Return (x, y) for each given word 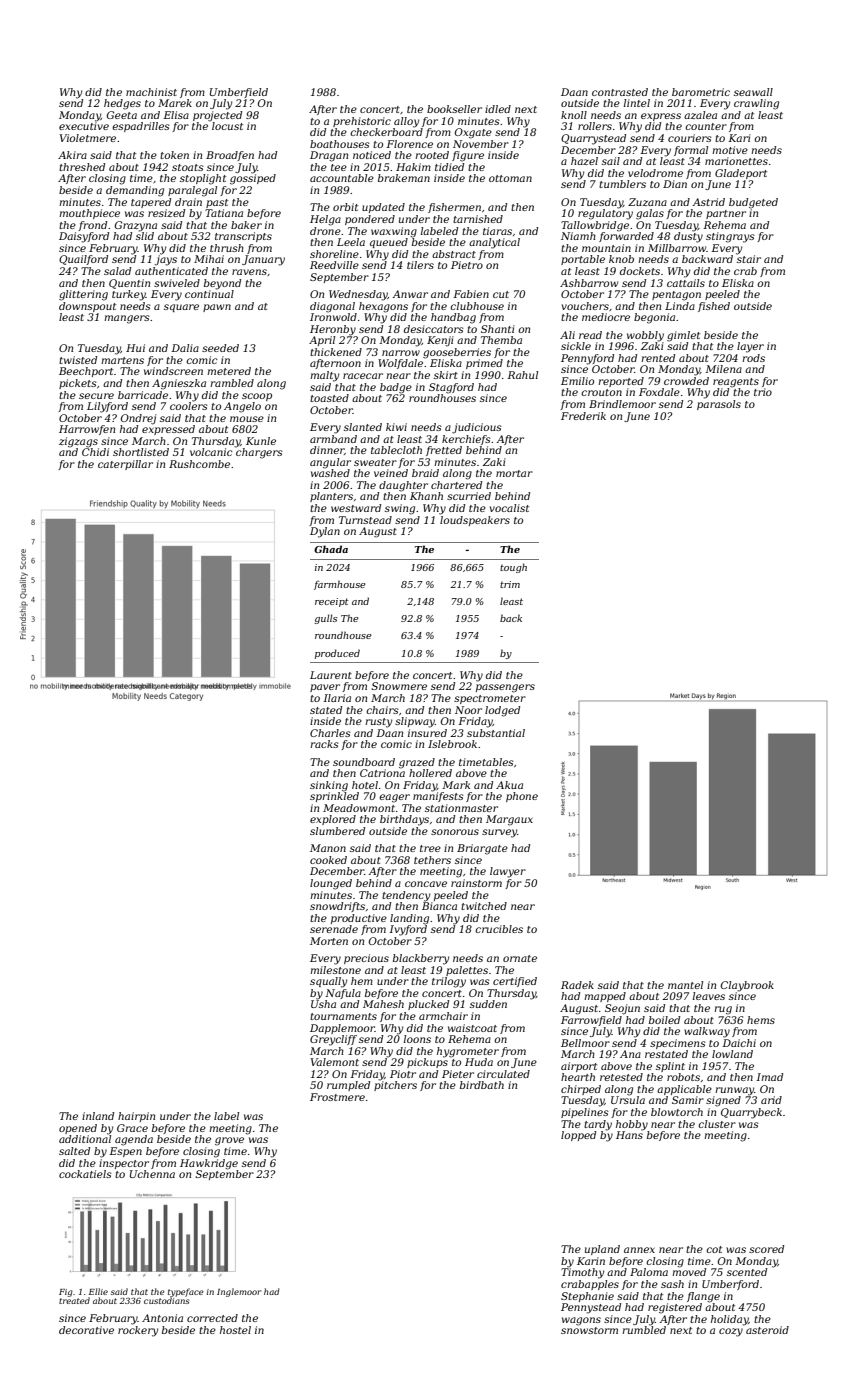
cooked (328, 860)
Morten (329, 941)
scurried (469, 496)
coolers (189, 406)
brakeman (404, 178)
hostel (235, 1330)
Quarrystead (593, 139)
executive (84, 126)
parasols (719, 405)
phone (522, 797)
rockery (138, 1331)
